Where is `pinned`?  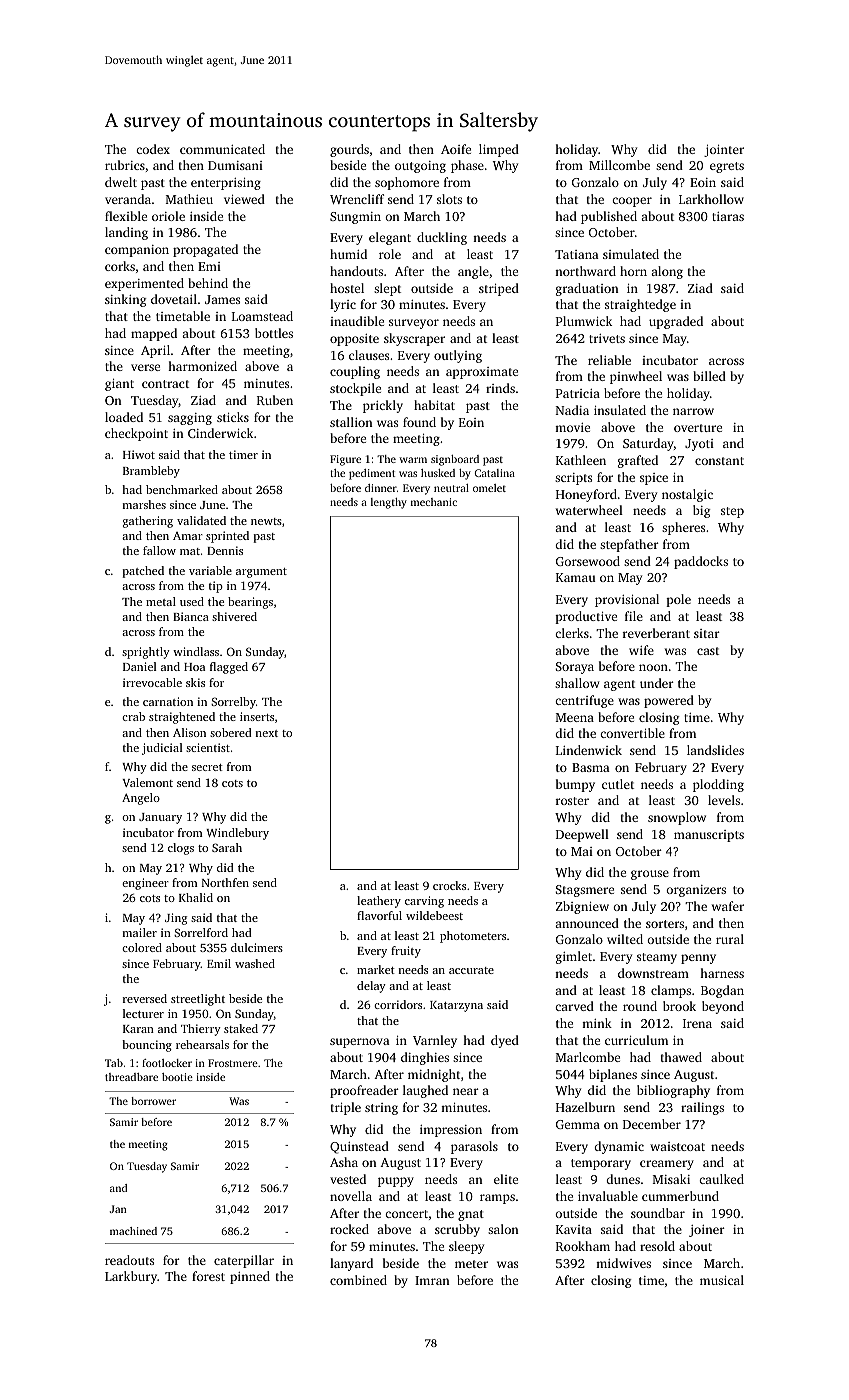
pinned is located at coordinates (250, 1277).
